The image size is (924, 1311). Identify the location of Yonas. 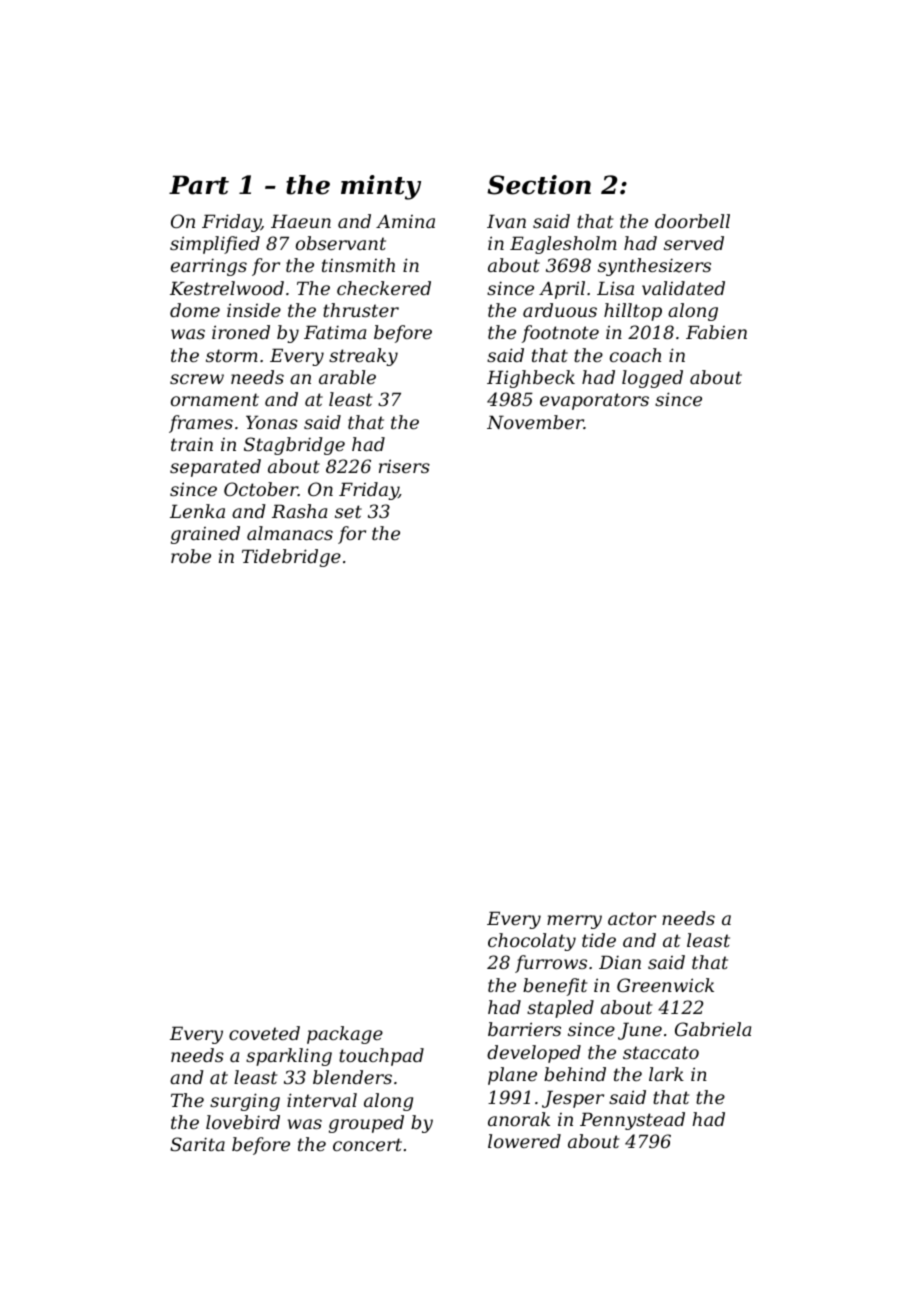
(272, 422).
